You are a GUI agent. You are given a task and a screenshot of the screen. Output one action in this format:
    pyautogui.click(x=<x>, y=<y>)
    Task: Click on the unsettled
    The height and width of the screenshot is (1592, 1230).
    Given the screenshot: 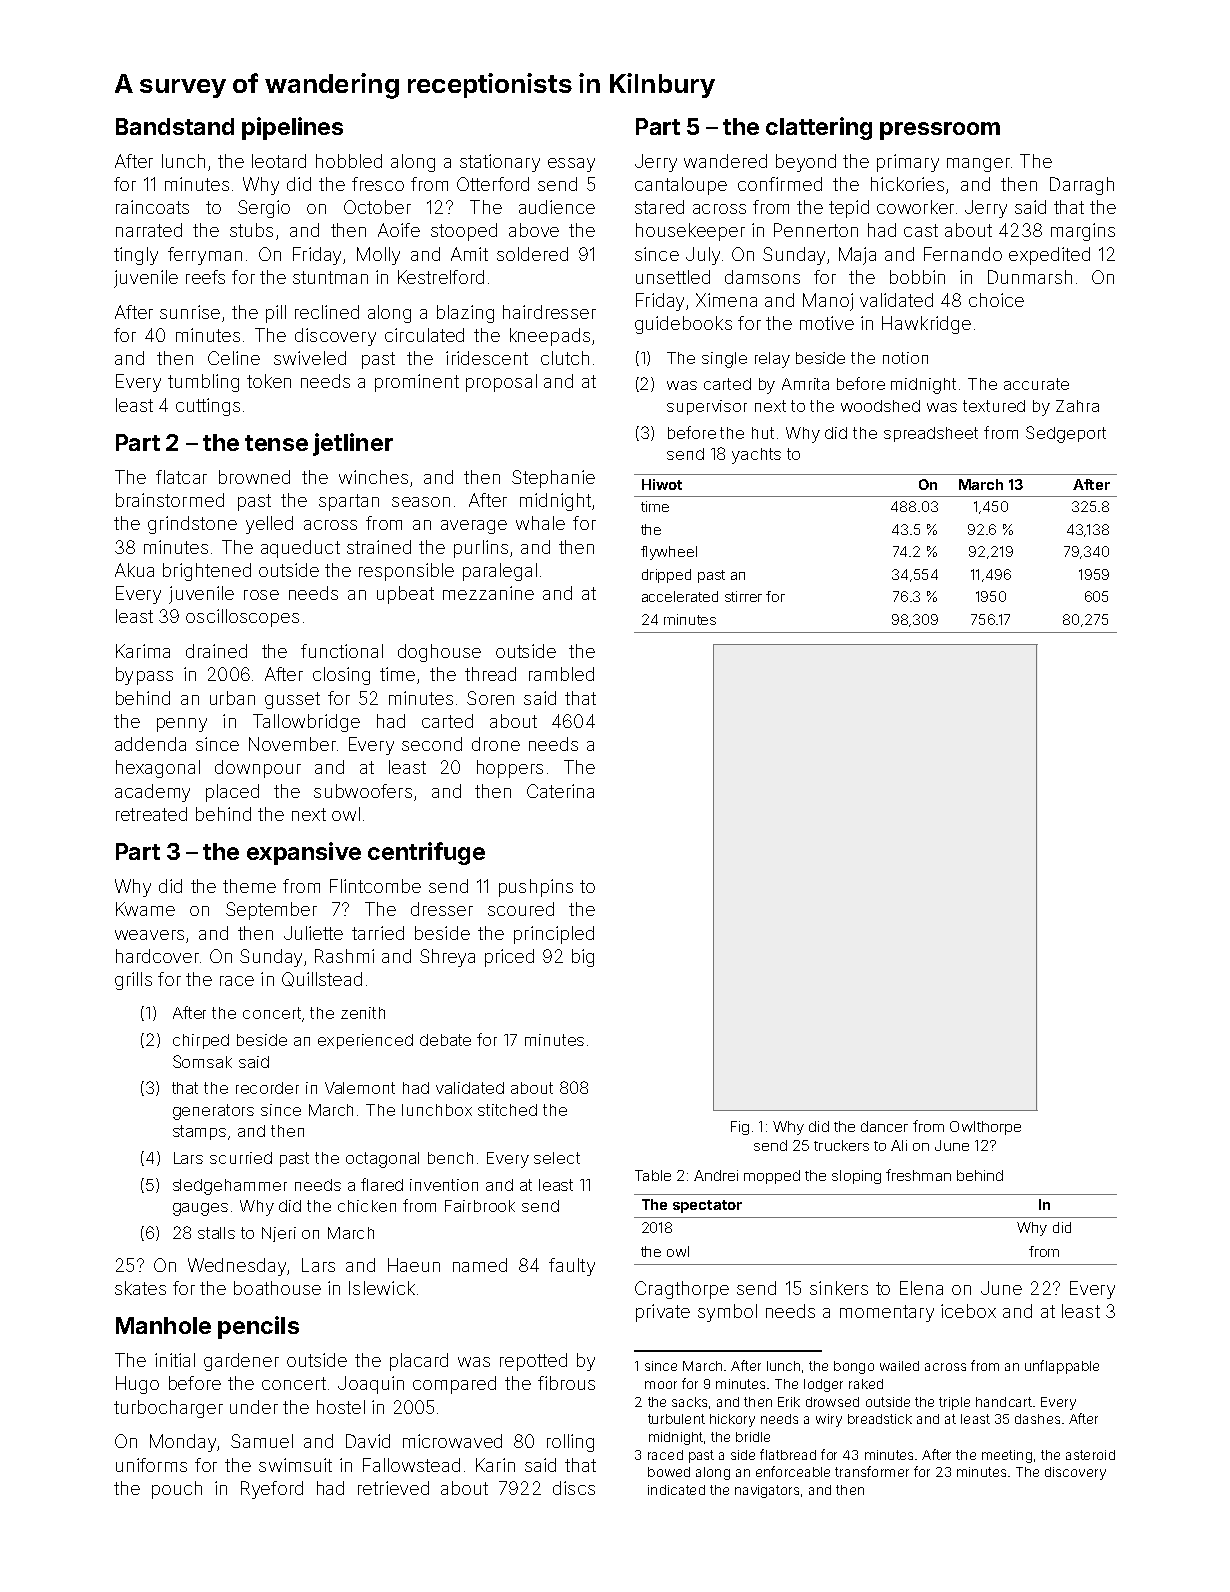 What is the action you would take?
    pyautogui.click(x=673, y=277)
